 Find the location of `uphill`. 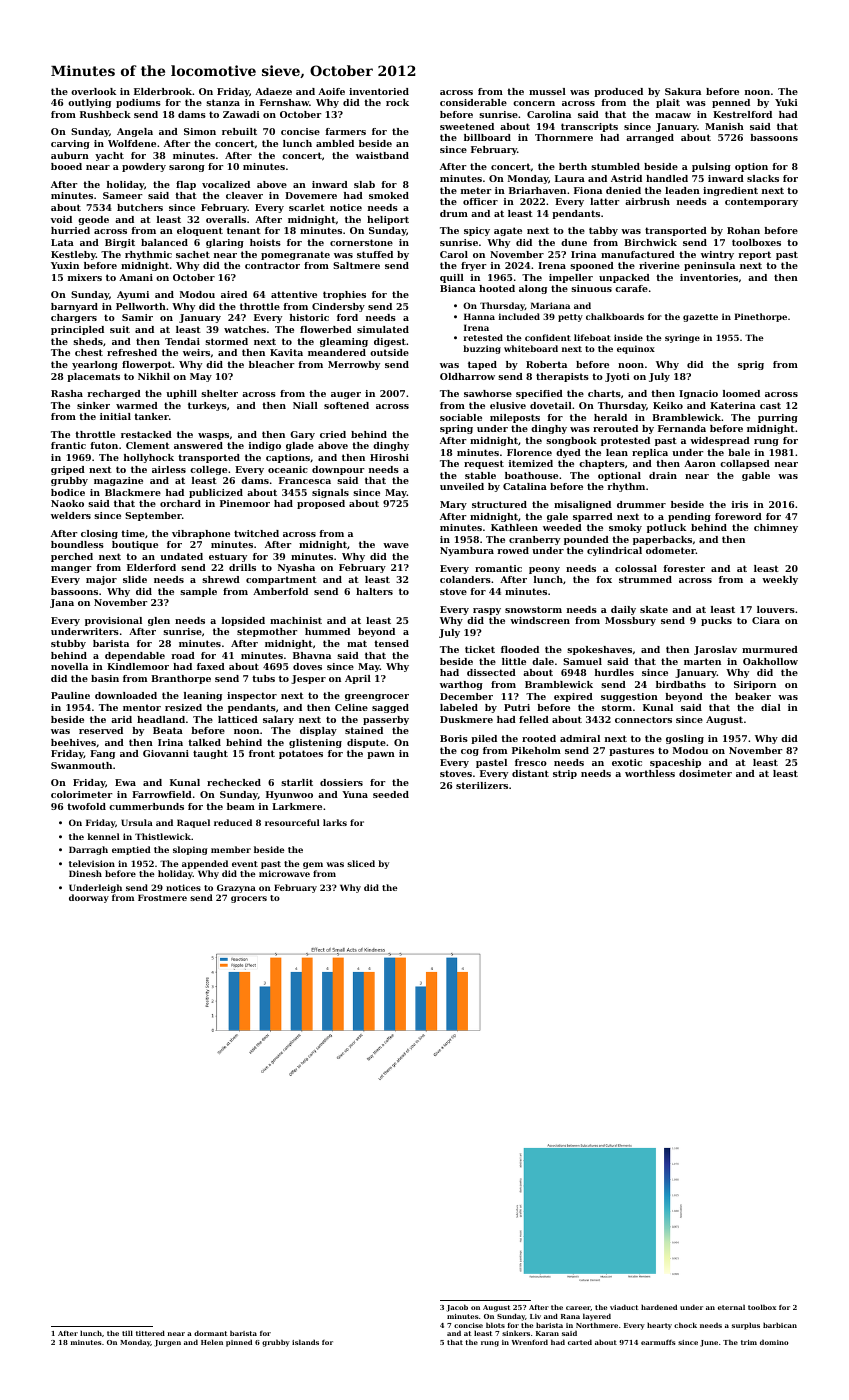

uphill is located at coordinates (181, 394).
